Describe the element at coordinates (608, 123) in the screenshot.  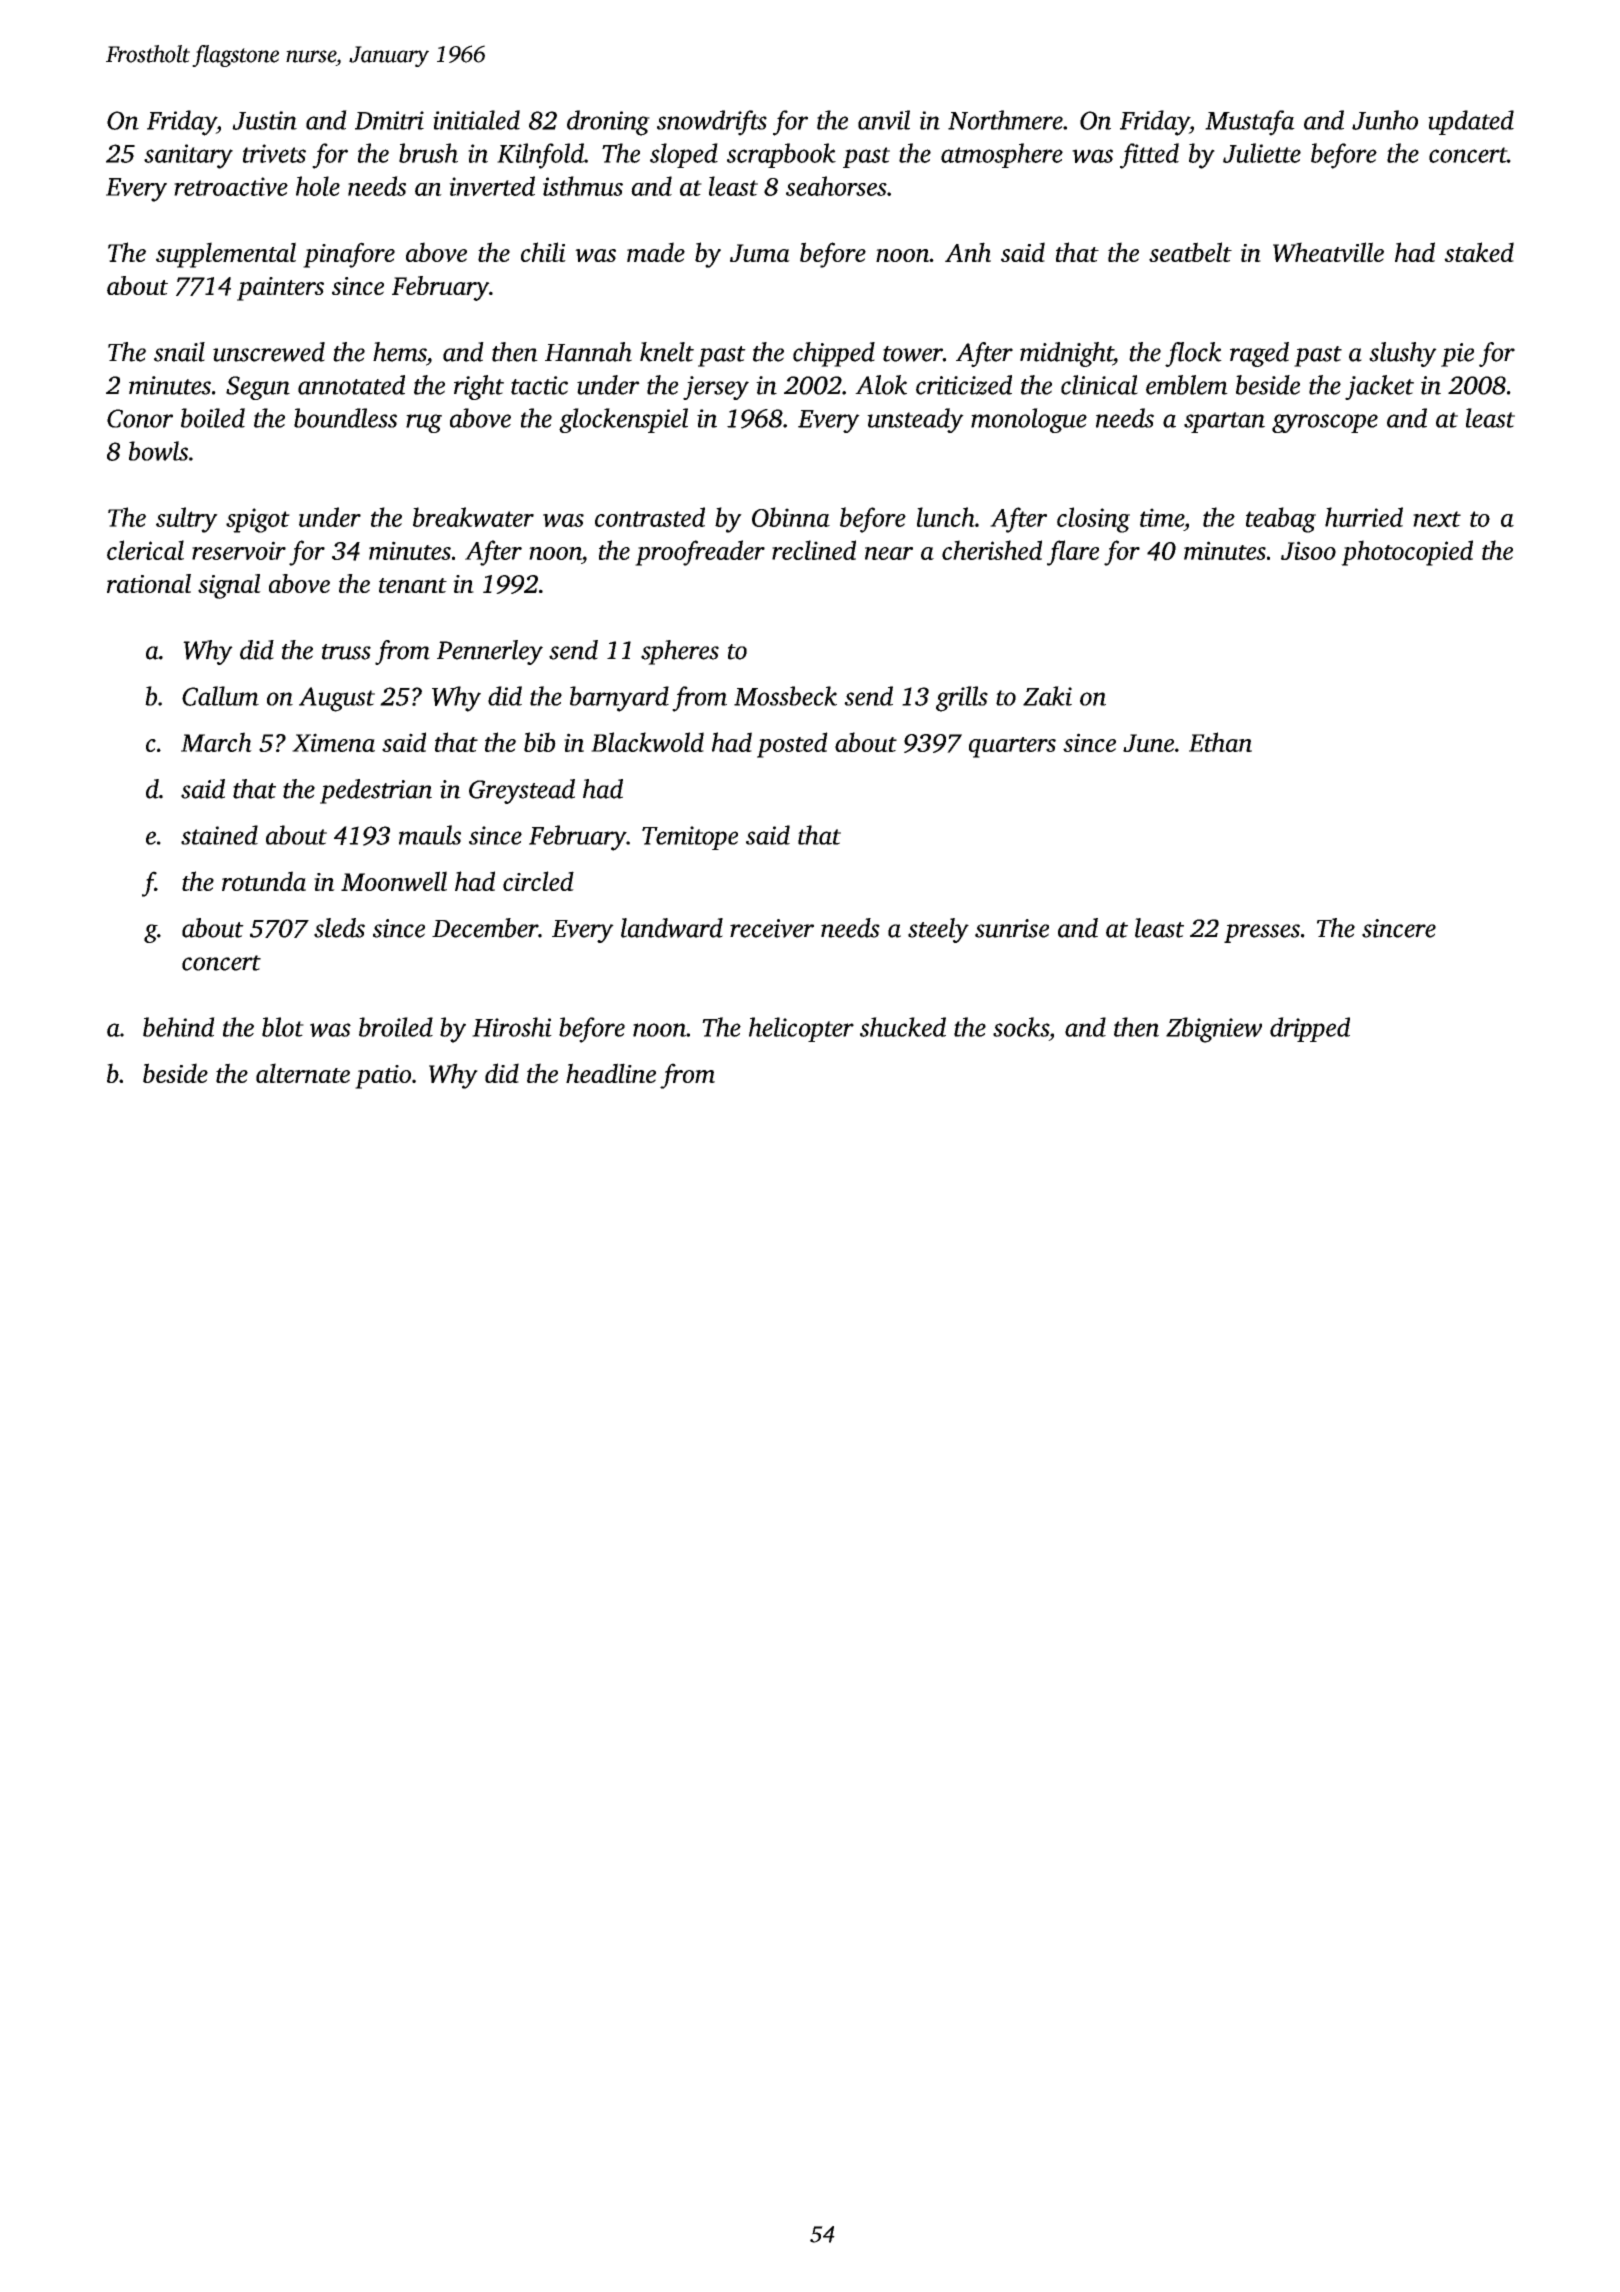
I see `droning` at that location.
